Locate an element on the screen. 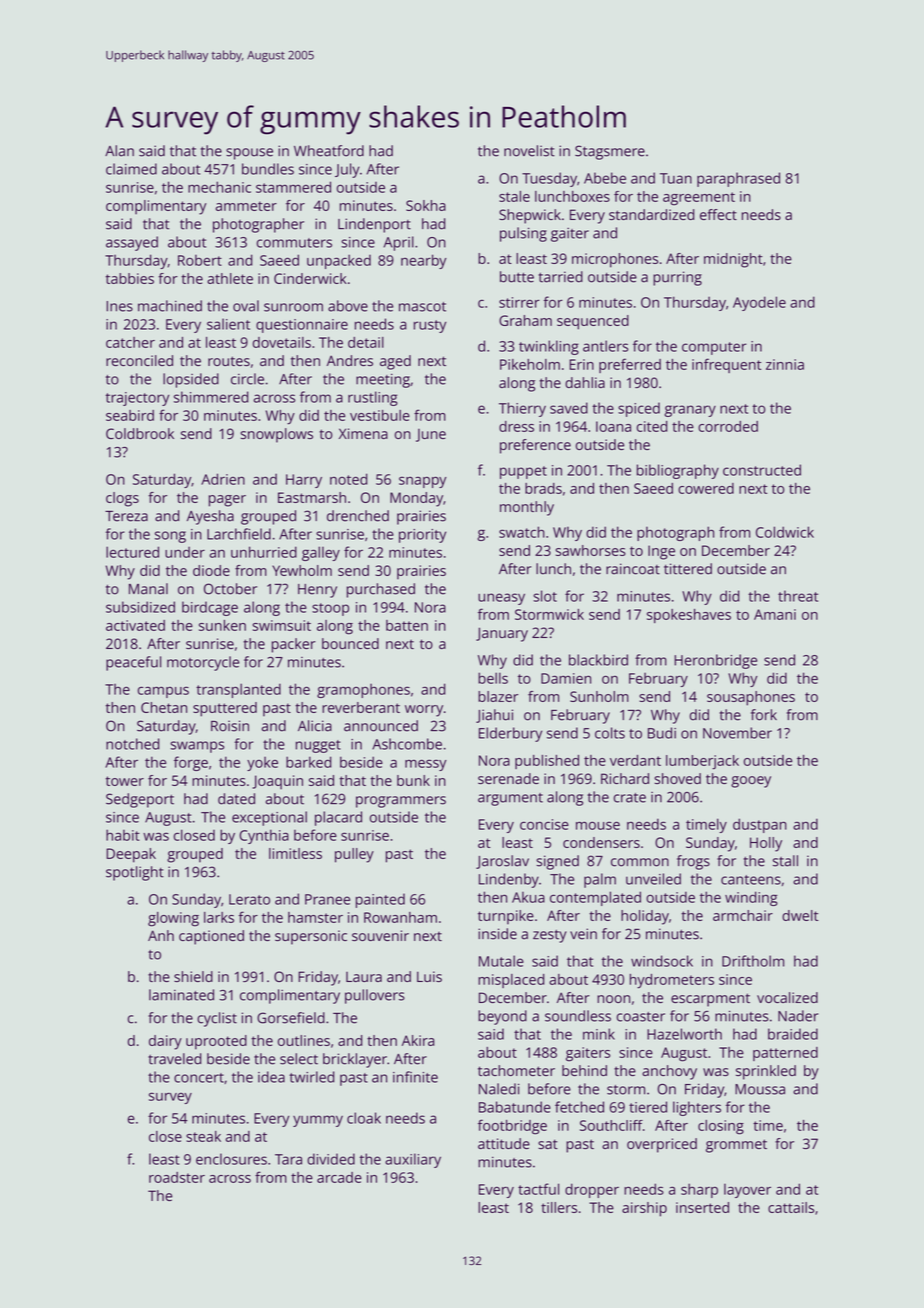  glowing is located at coordinates (173, 919).
